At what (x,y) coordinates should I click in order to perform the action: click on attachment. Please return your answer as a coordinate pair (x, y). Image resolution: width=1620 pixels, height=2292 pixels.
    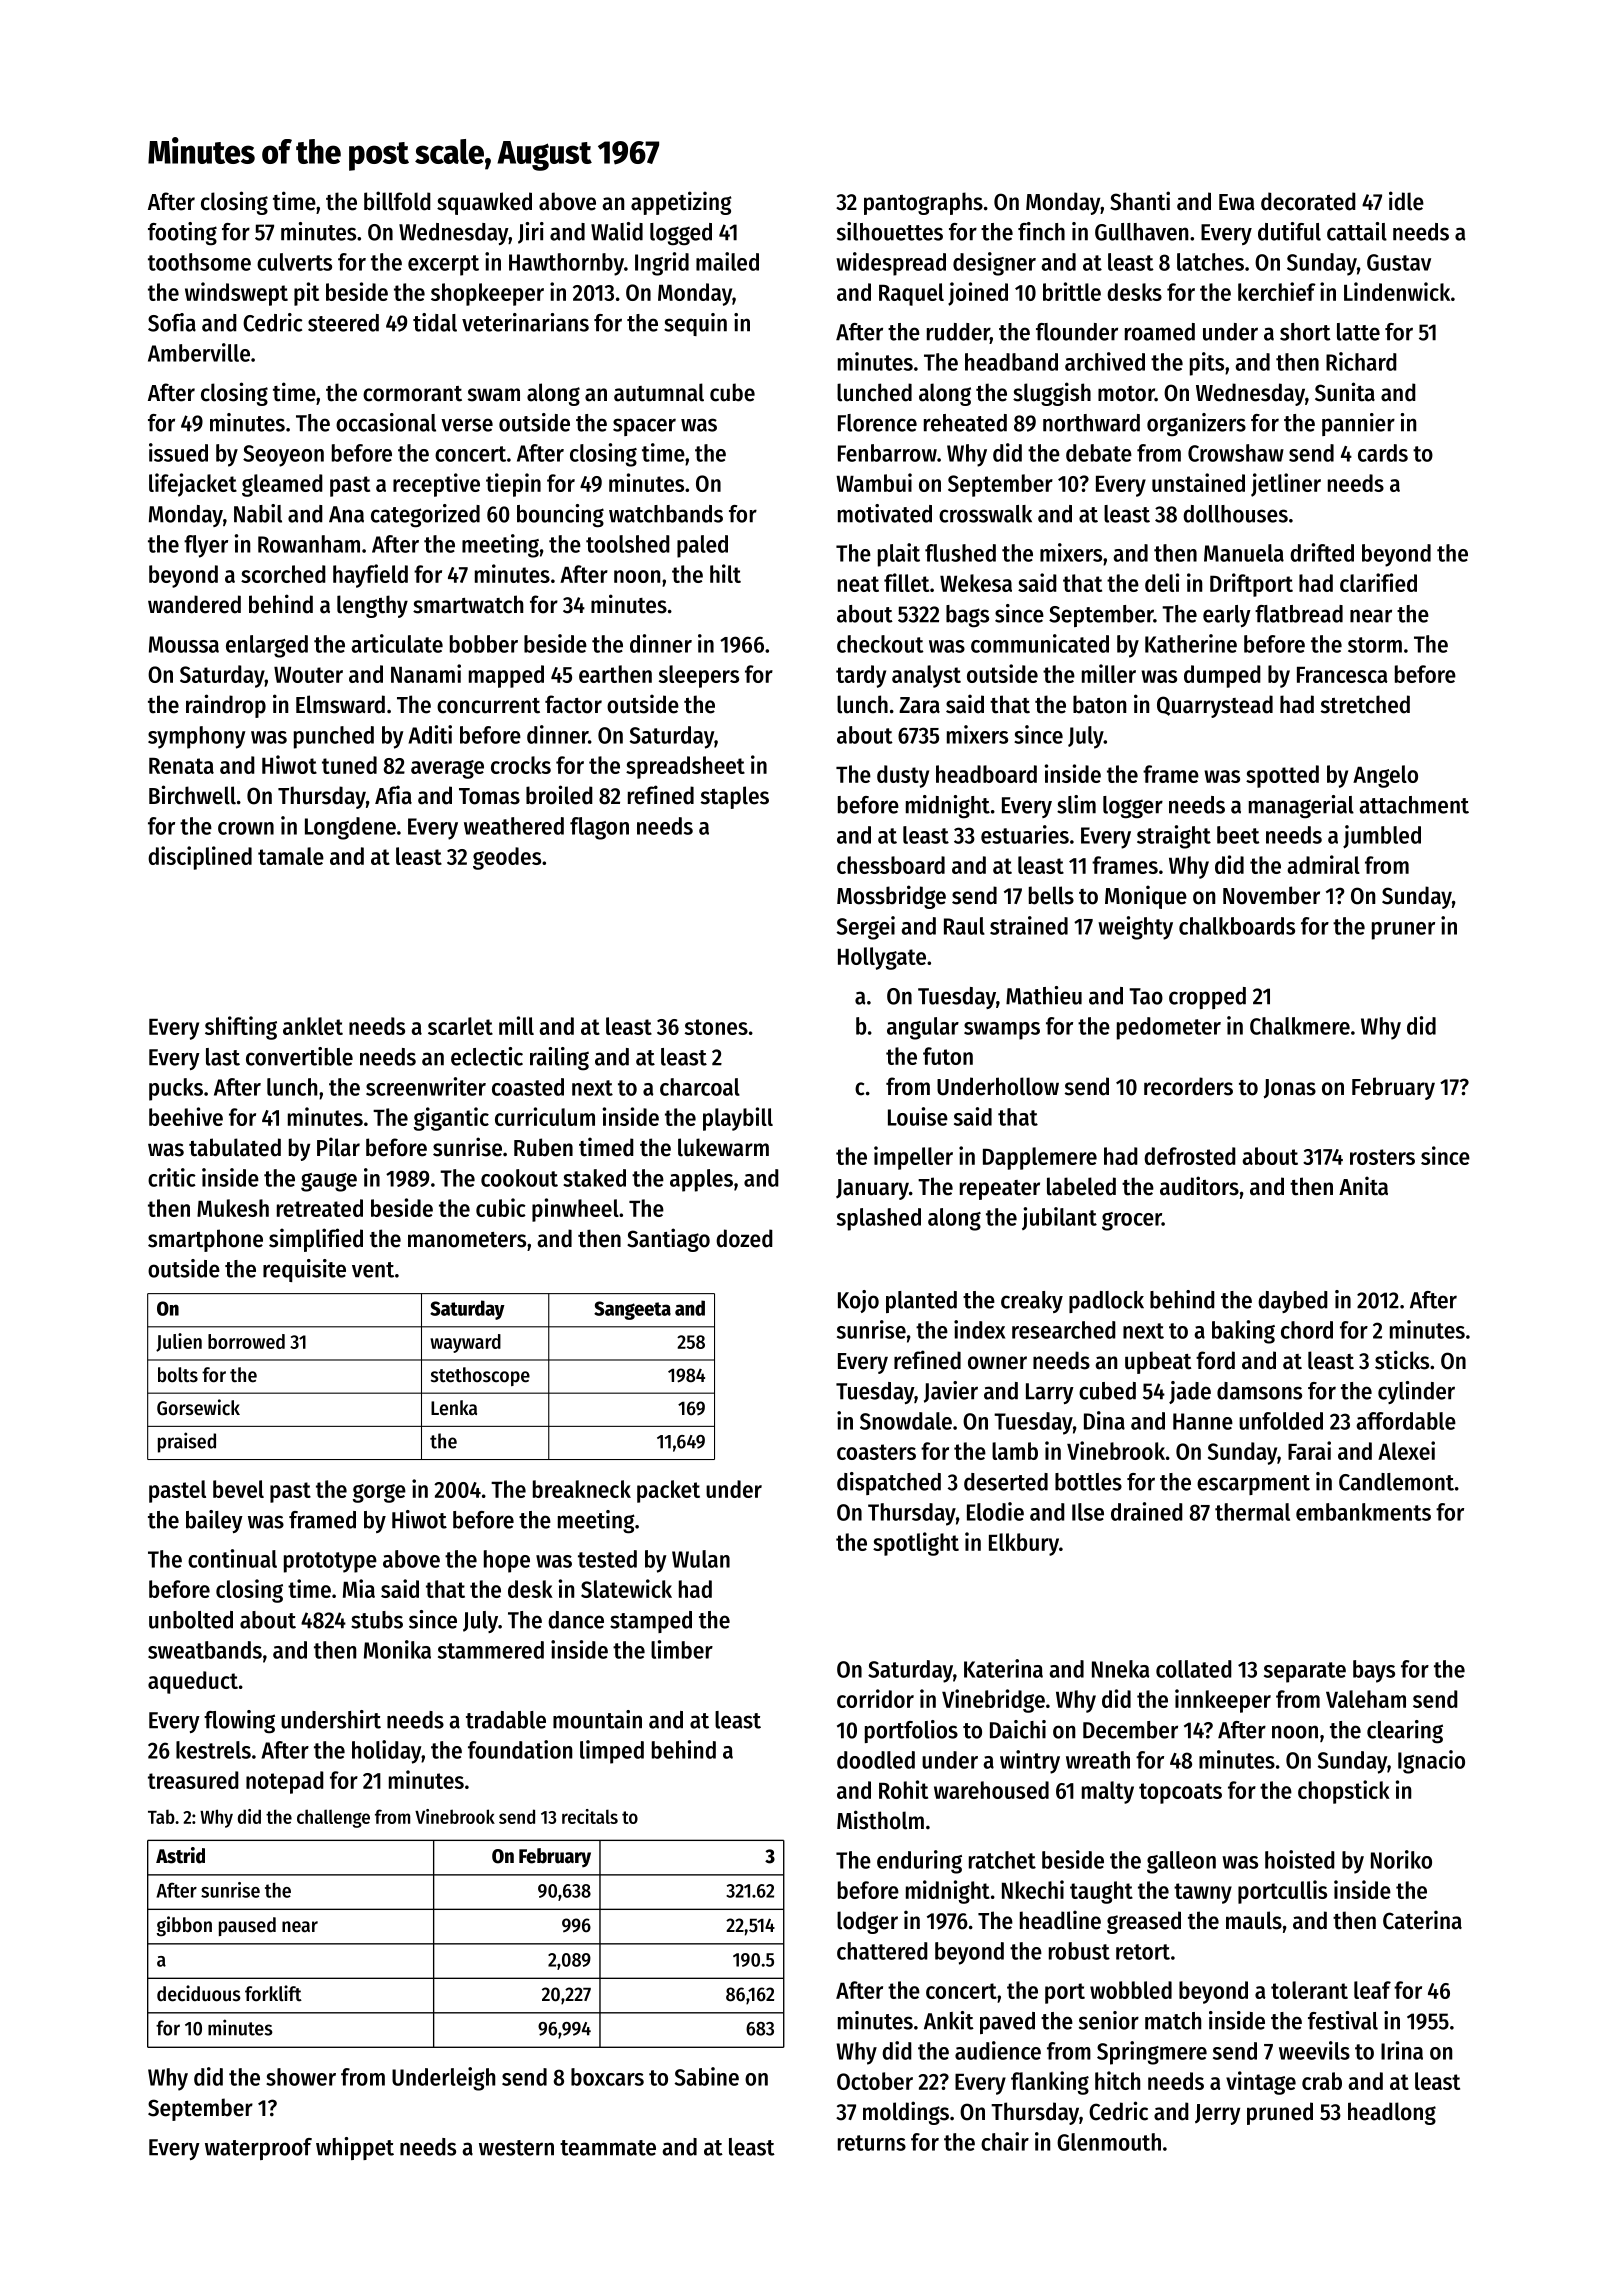
    Looking at the image, I should click on (1414, 805).
